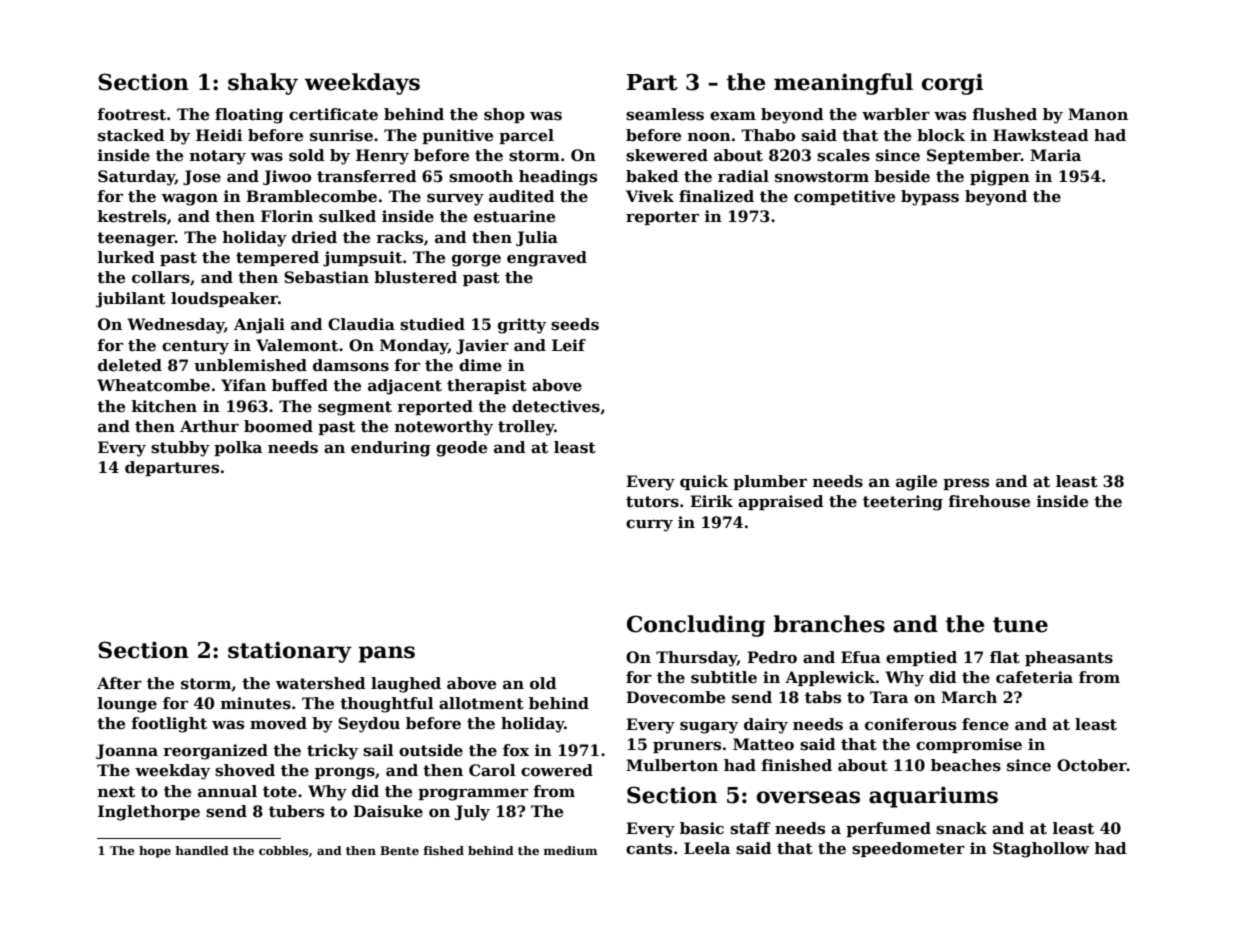 Image resolution: width=1233 pixels, height=952 pixels. What do you see at coordinates (131, 300) in the screenshot?
I see `jubilant` at bounding box center [131, 300].
